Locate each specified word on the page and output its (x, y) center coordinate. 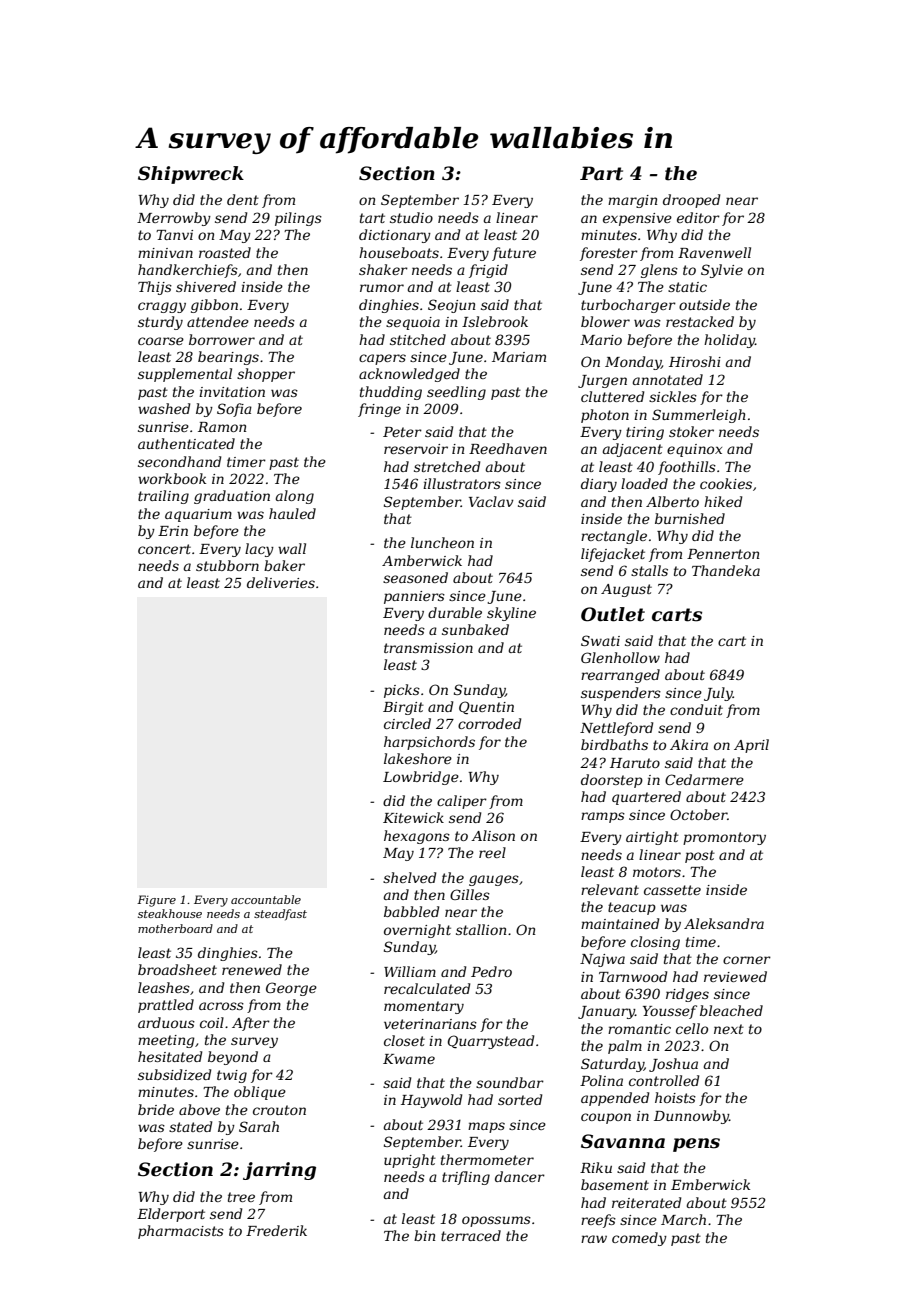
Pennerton (723, 554)
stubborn (227, 565)
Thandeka (726, 570)
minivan (165, 253)
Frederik (276, 1230)
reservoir (416, 449)
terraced (471, 1235)
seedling (456, 393)
